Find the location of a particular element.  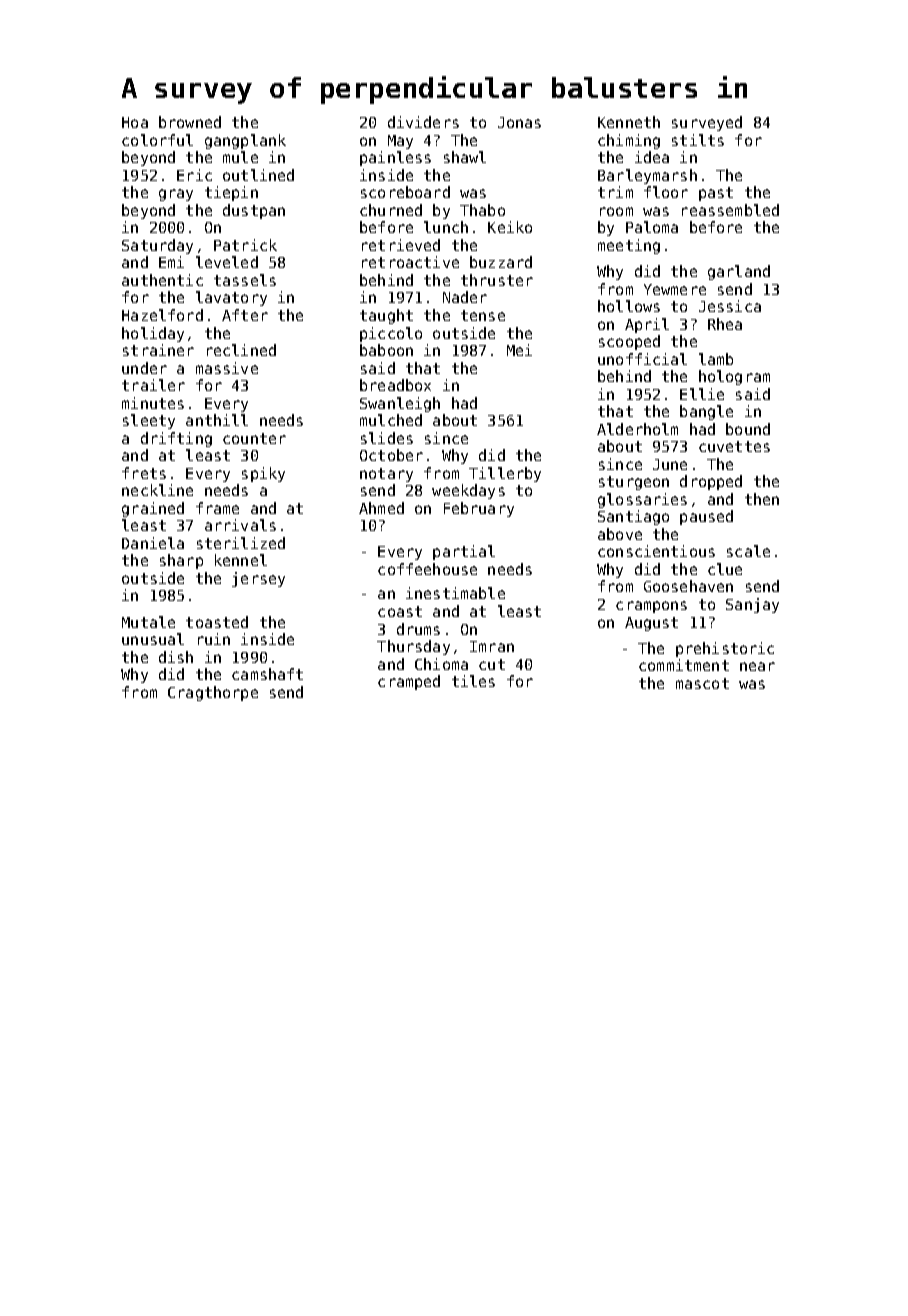

Yewmere is located at coordinates (675, 289).
